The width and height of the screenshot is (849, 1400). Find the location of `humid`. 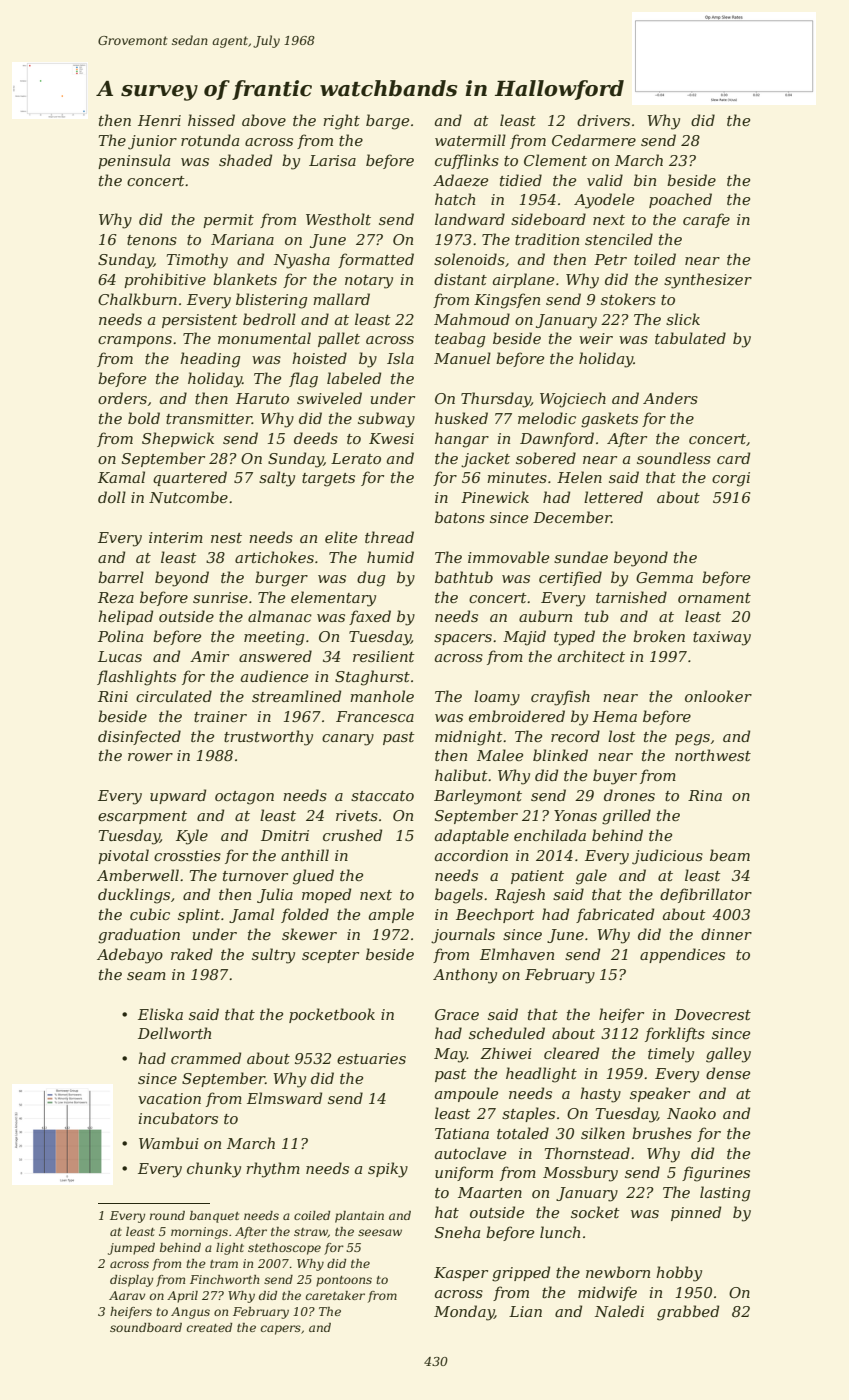

humid is located at coordinates (390, 557).
